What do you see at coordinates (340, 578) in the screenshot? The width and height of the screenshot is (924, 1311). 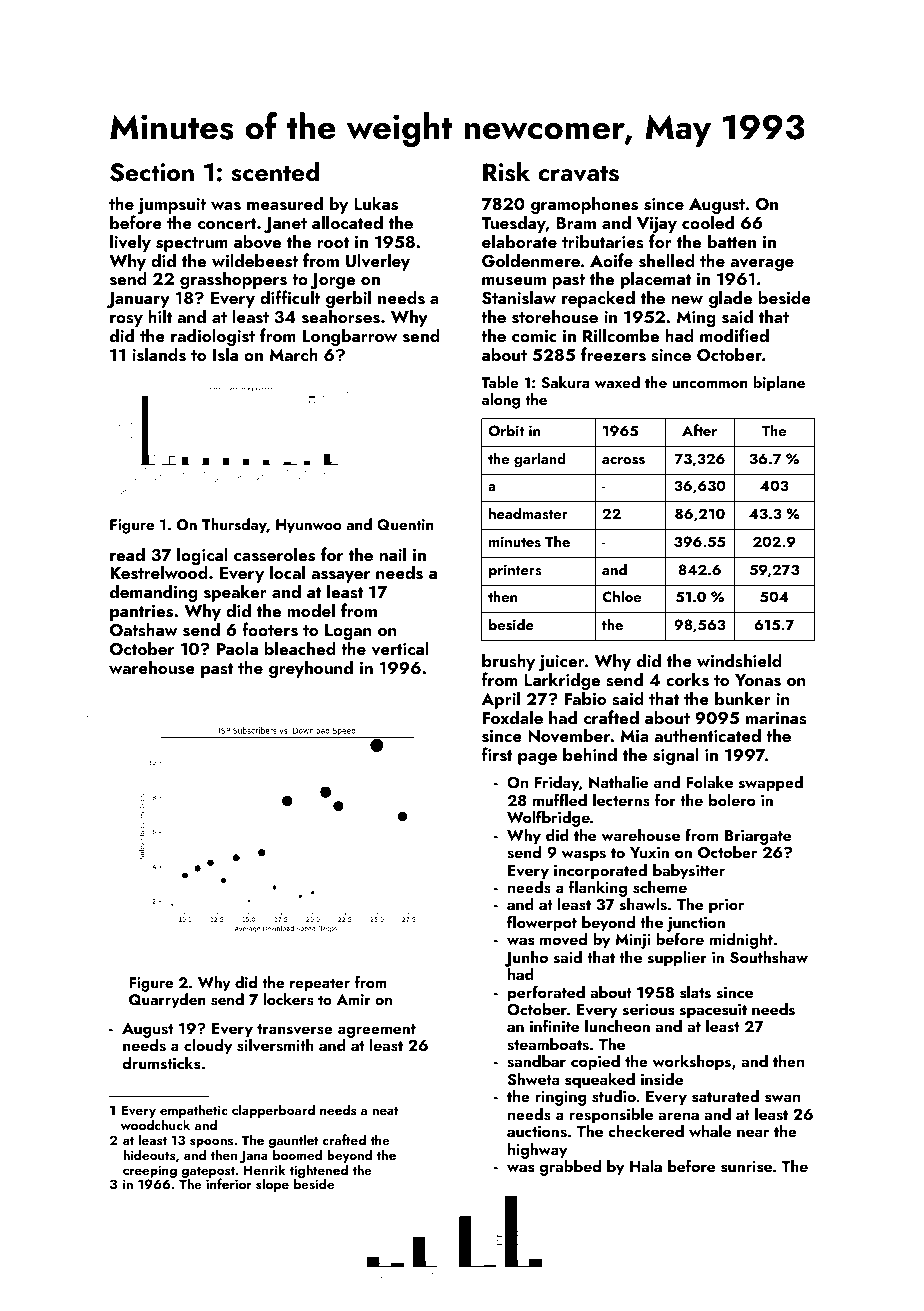 I see `assayer` at bounding box center [340, 578].
